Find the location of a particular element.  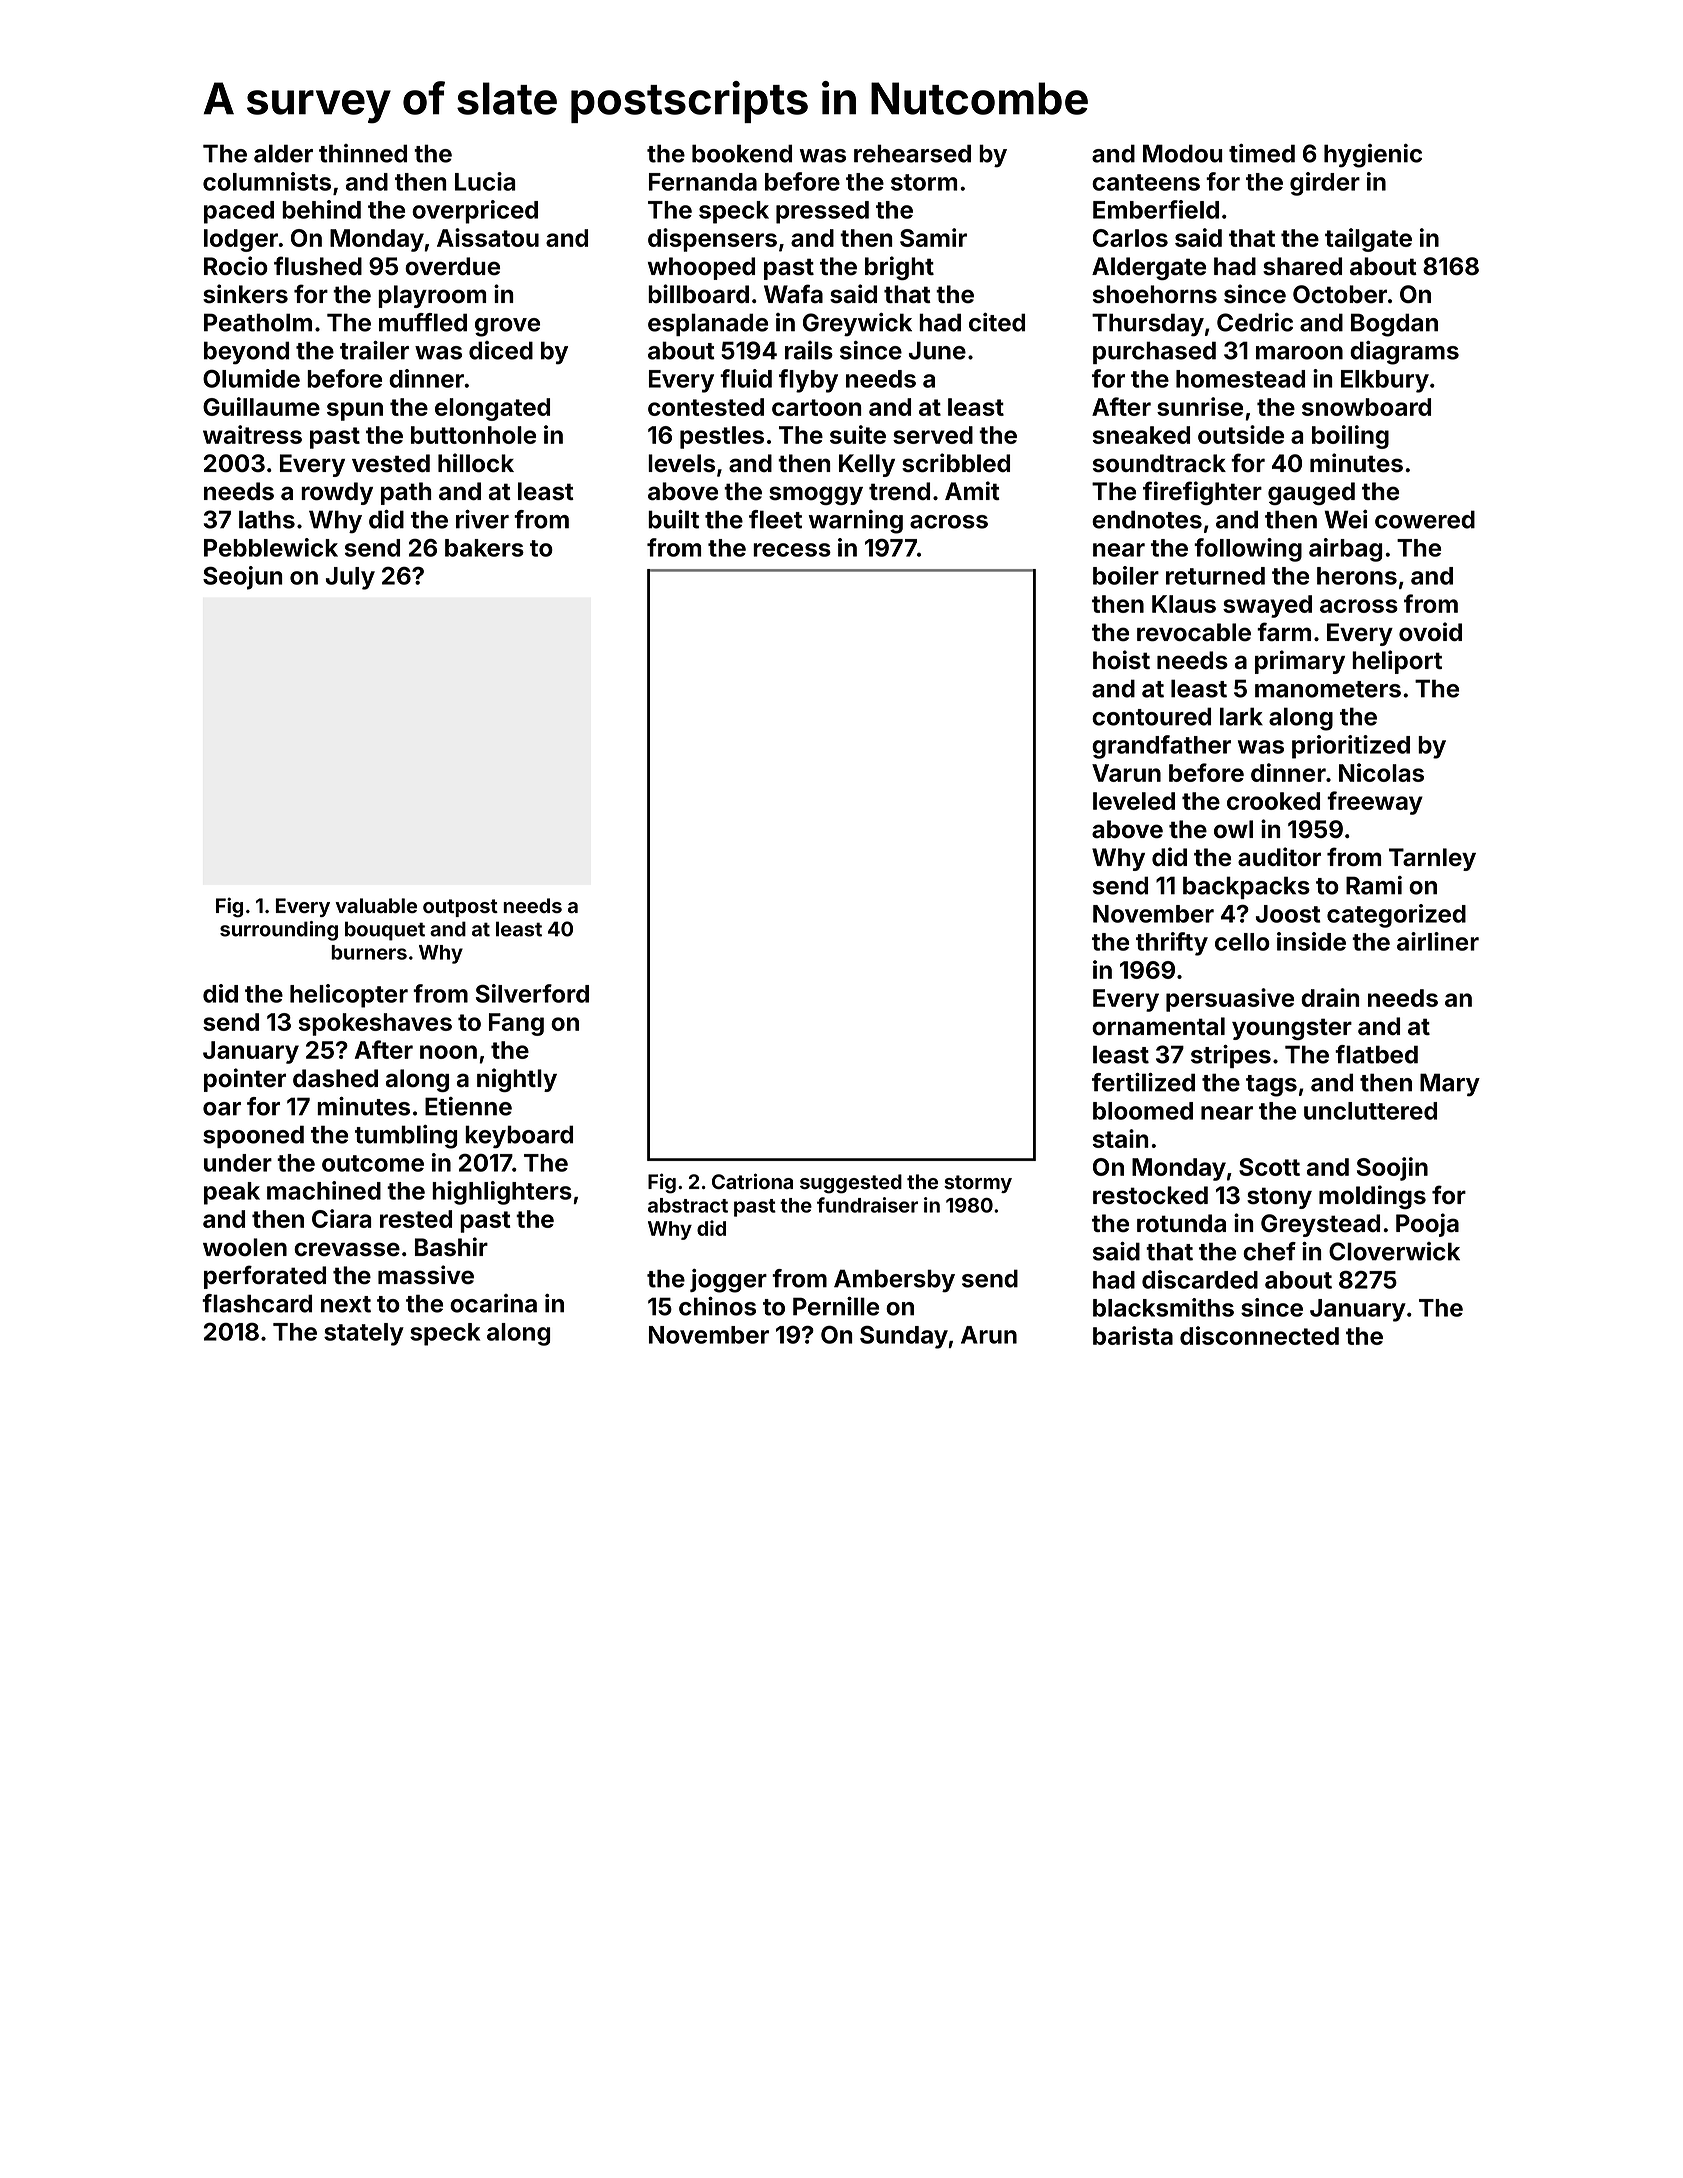

elongated is located at coordinates (492, 409).
